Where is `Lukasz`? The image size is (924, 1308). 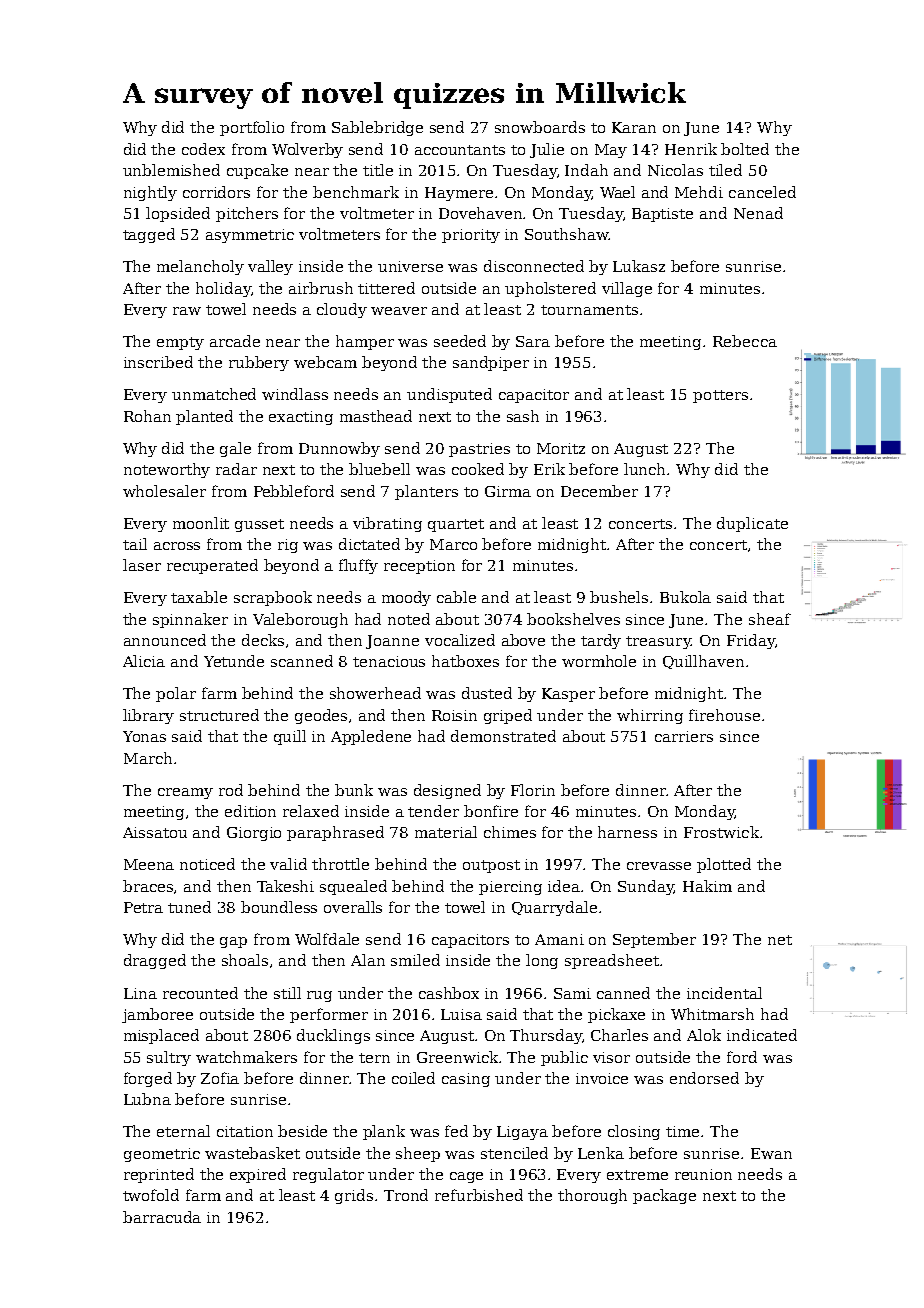 Lukasz is located at coordinates (639, 266).
